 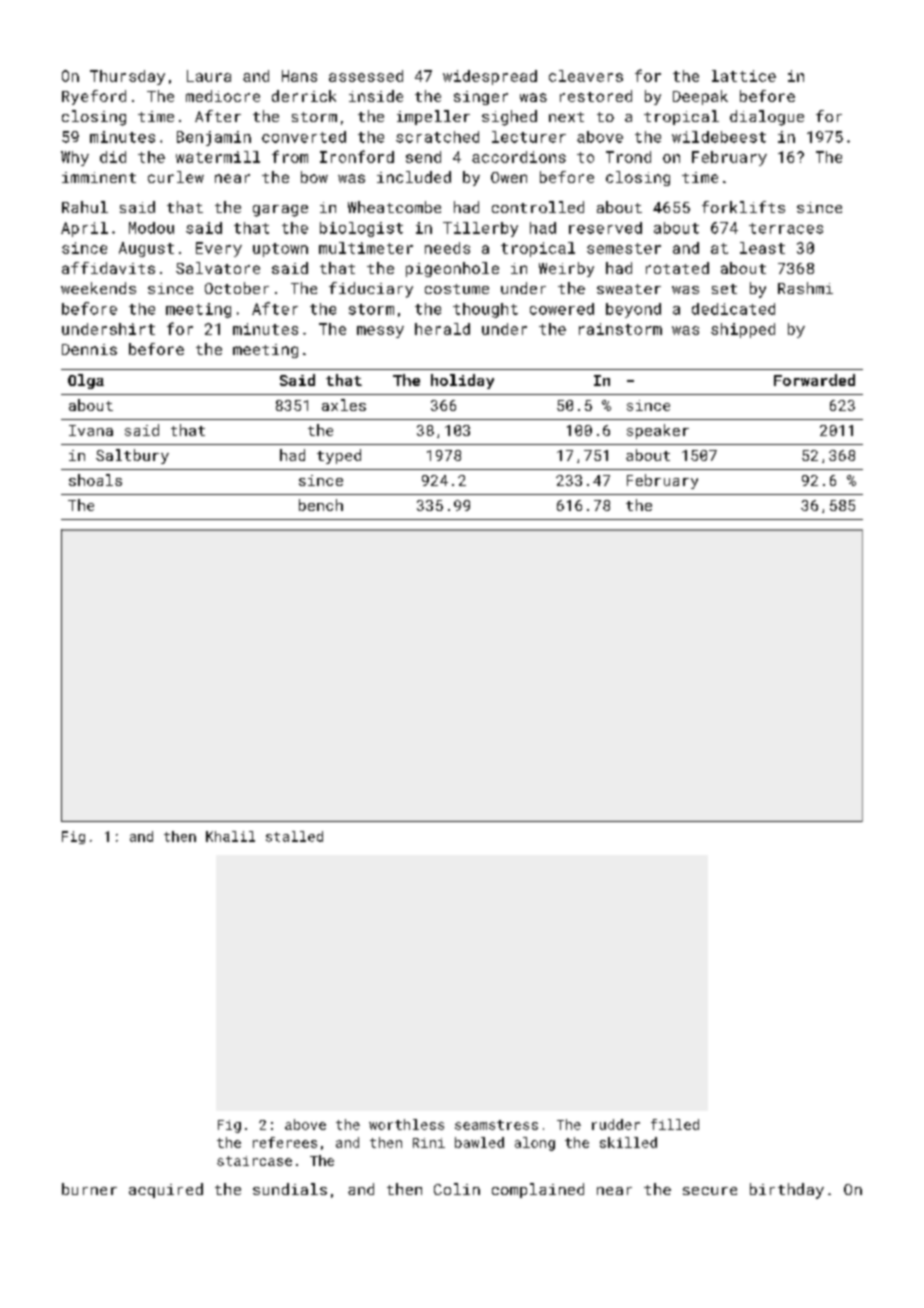 I want to click on biologist, so click(x=361, y=229).
